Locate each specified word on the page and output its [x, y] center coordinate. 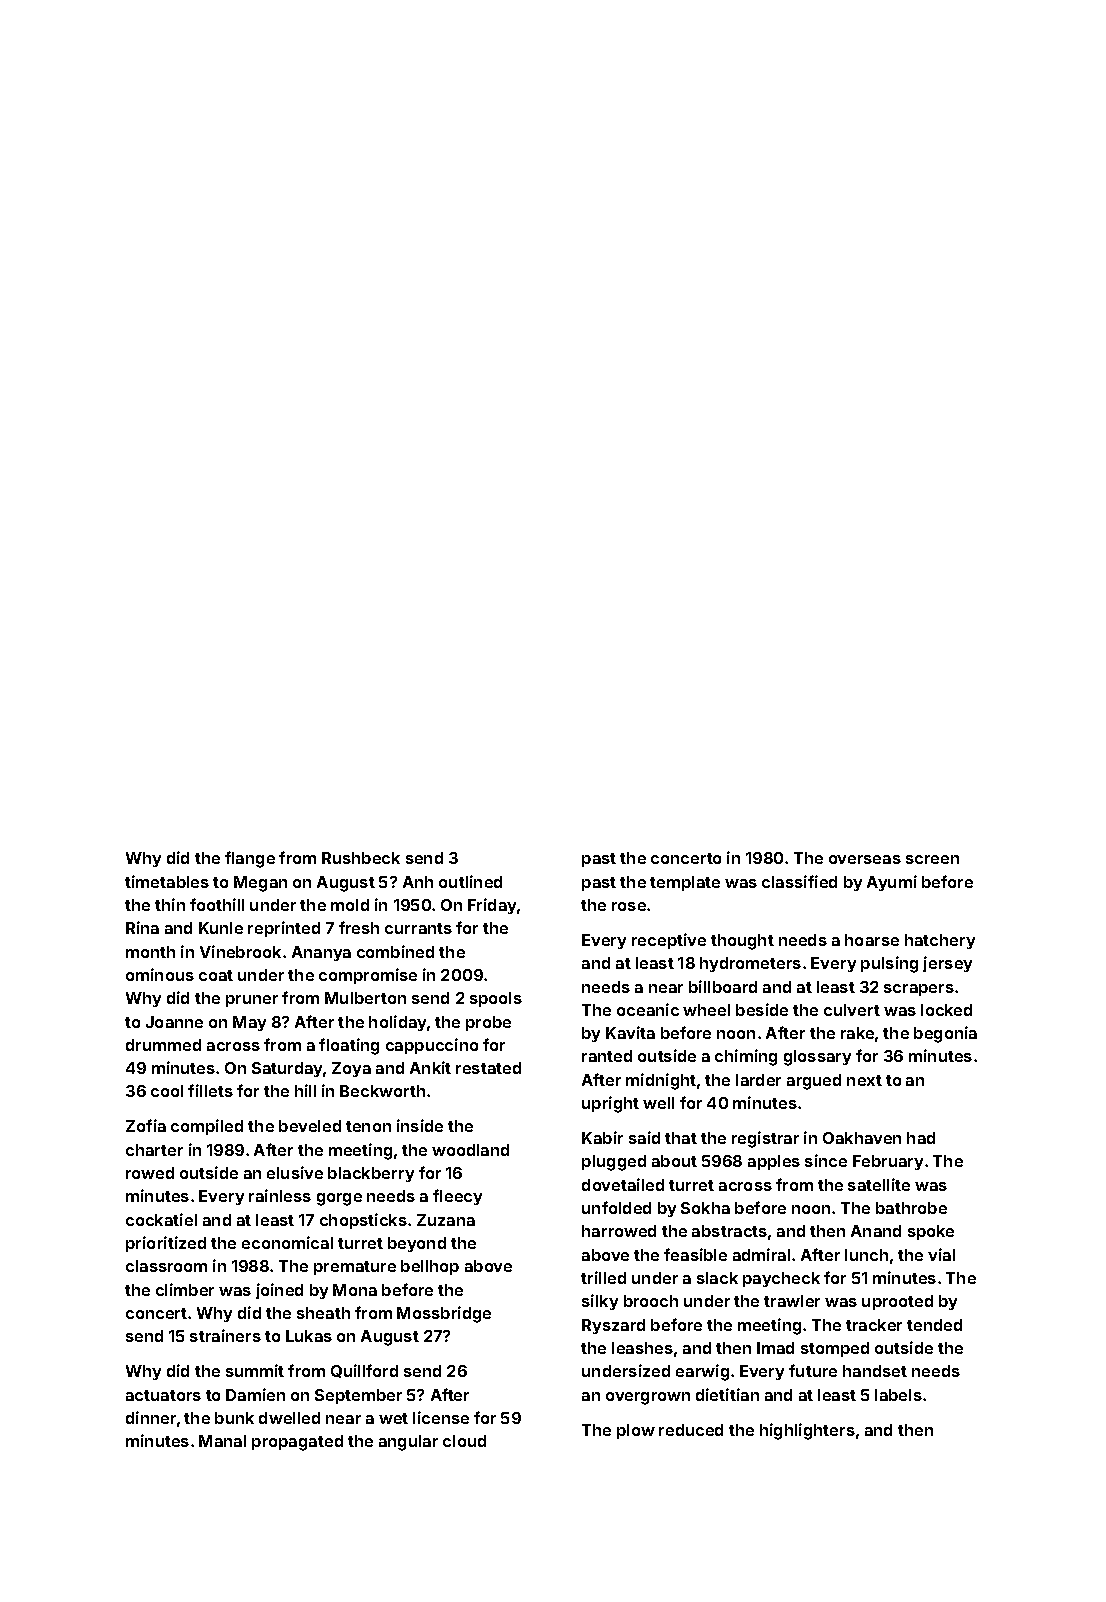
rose [629, 906]
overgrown [648, 1398]
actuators [163, 1395]
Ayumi [892, 883]
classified [799, 881]
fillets [210, 1090]
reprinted [284, 929]
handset [875, 1371]
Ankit [430, 1067]
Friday [492, 906]
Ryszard [613, 1326]
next [864, 1080]
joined [279, 1291]
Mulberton [365, 998]
